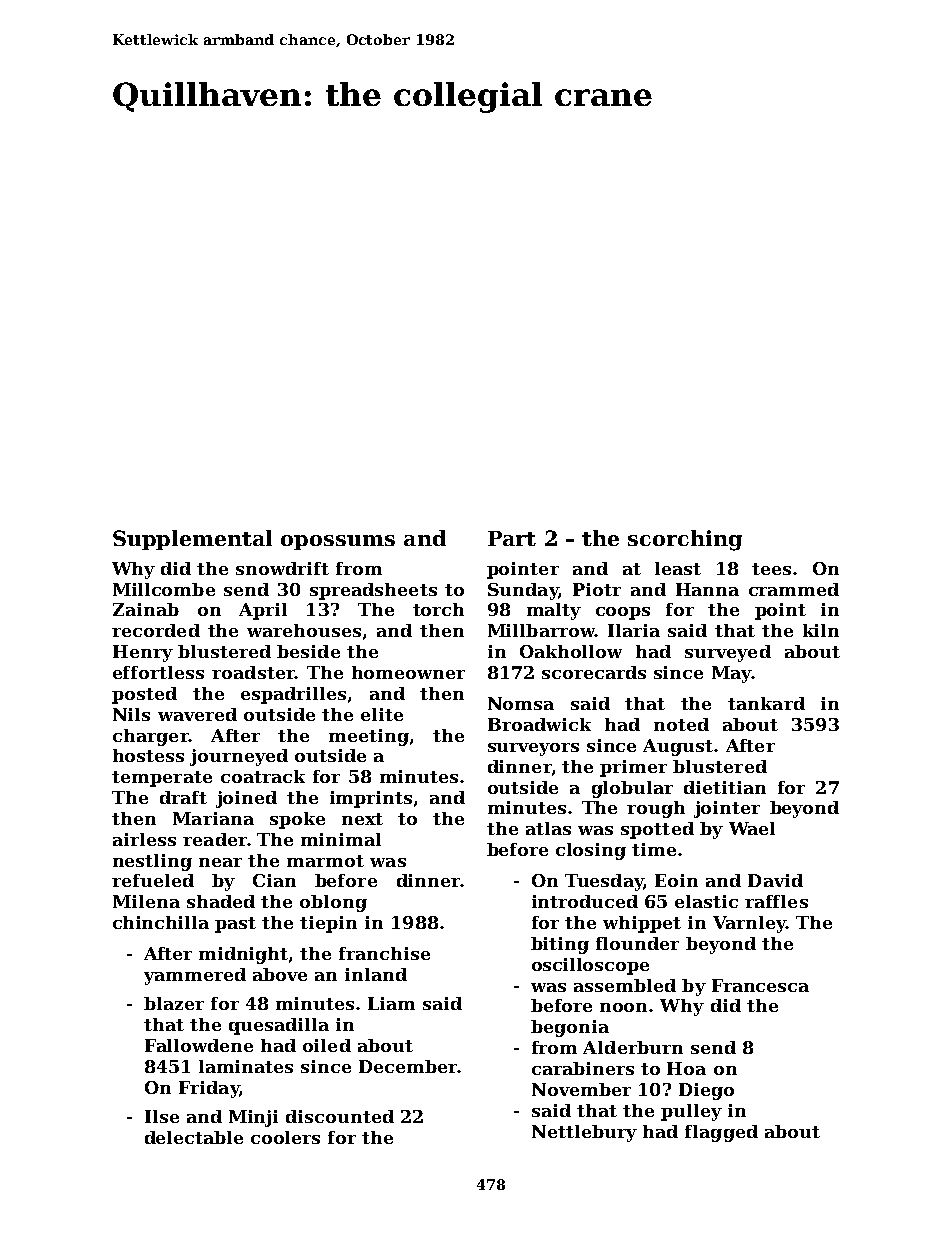  Describe the element at coordinates (338, 542) in the screenshot. I see `opossums` at that location.
